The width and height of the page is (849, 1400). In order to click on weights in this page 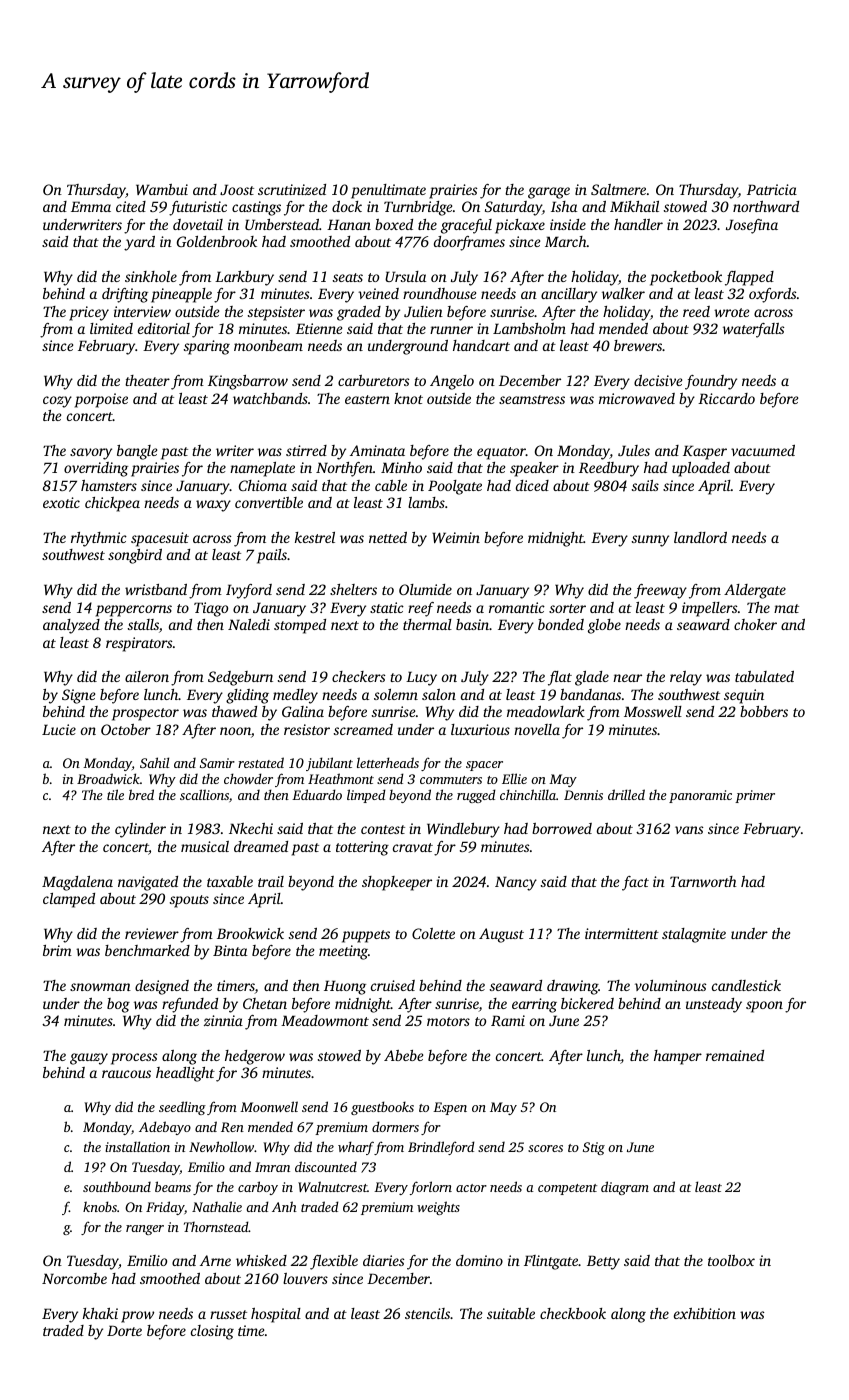, I will do `click(438, 1208)`.
